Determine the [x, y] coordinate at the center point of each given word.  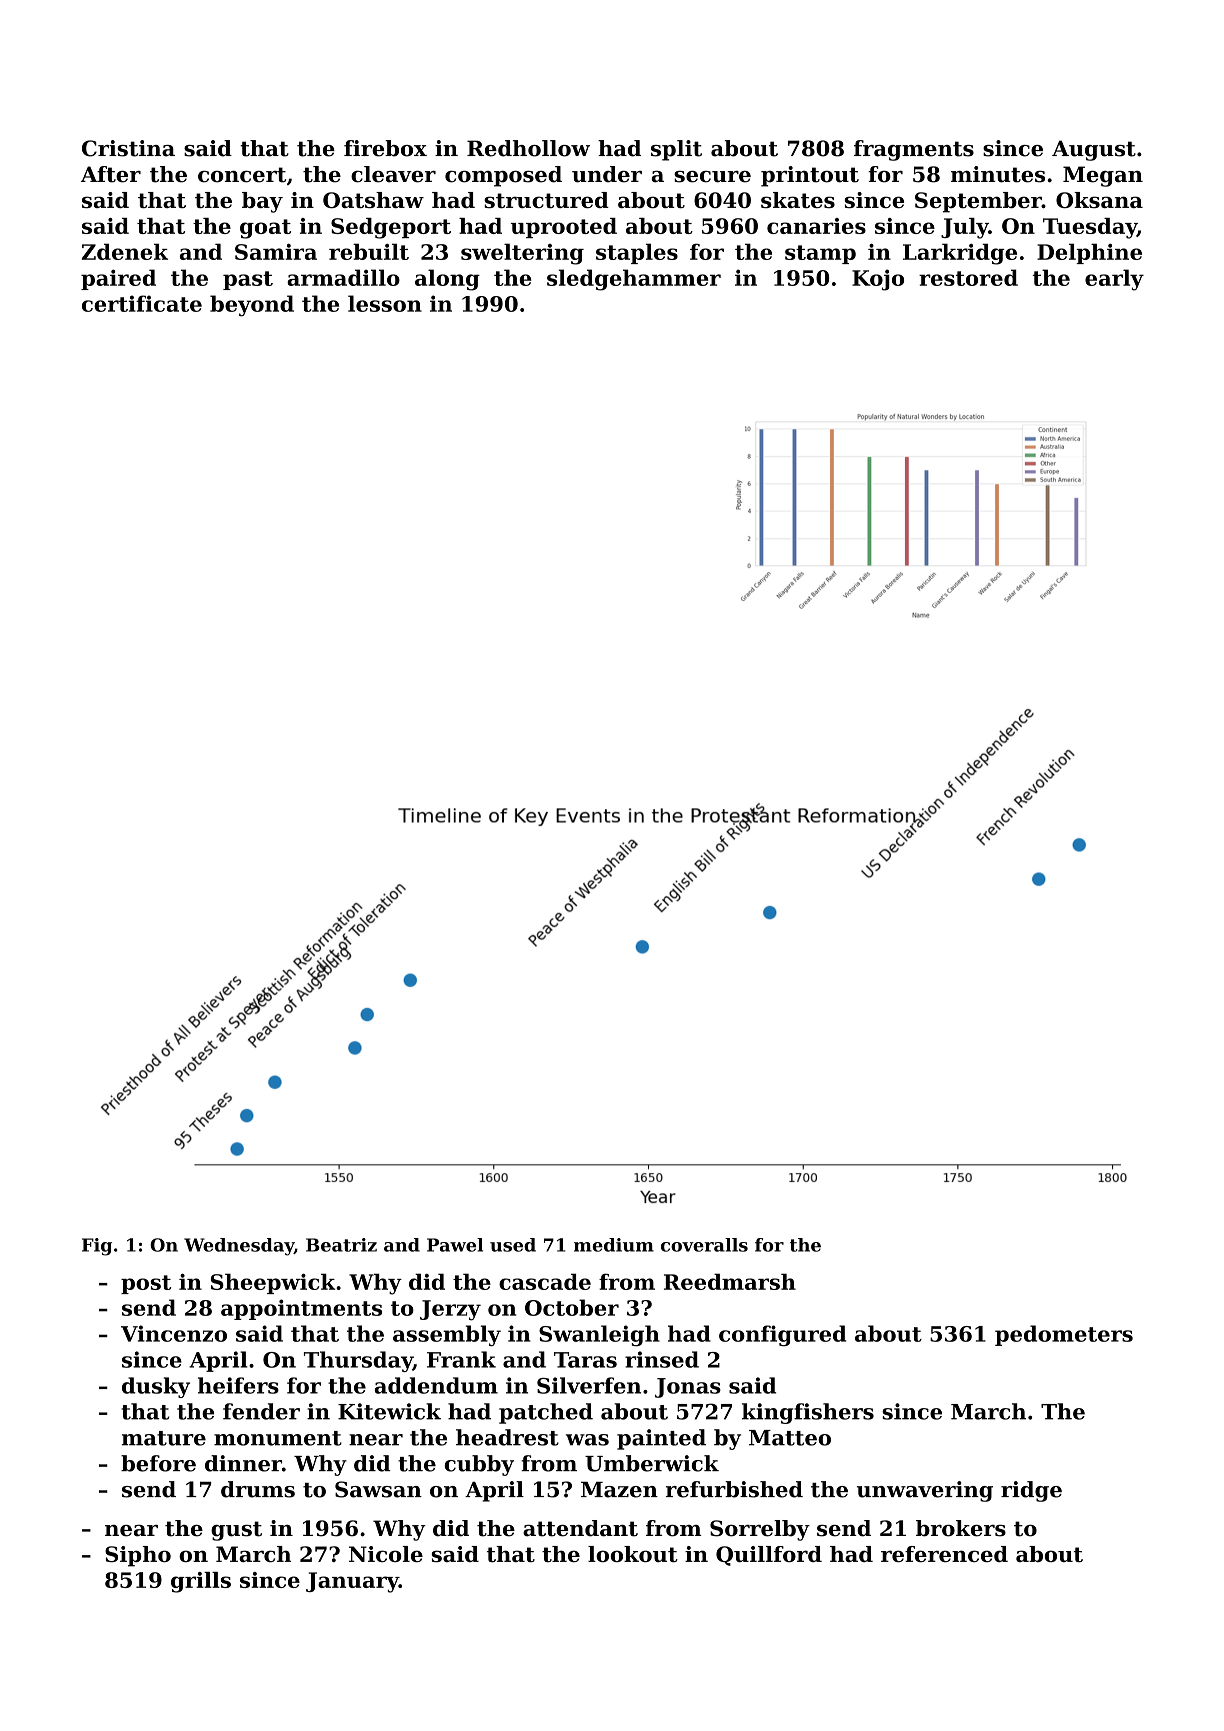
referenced [944, 1554]
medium [614, 1245]
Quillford [769, 1556]
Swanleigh [599, 1335]
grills [201, 1582]
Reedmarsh [730, 1281]
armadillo [343, 277]
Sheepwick [273, 1283]
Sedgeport [391, 228]
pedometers [1064, 1335]
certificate [142, 303]
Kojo [878, 280]
